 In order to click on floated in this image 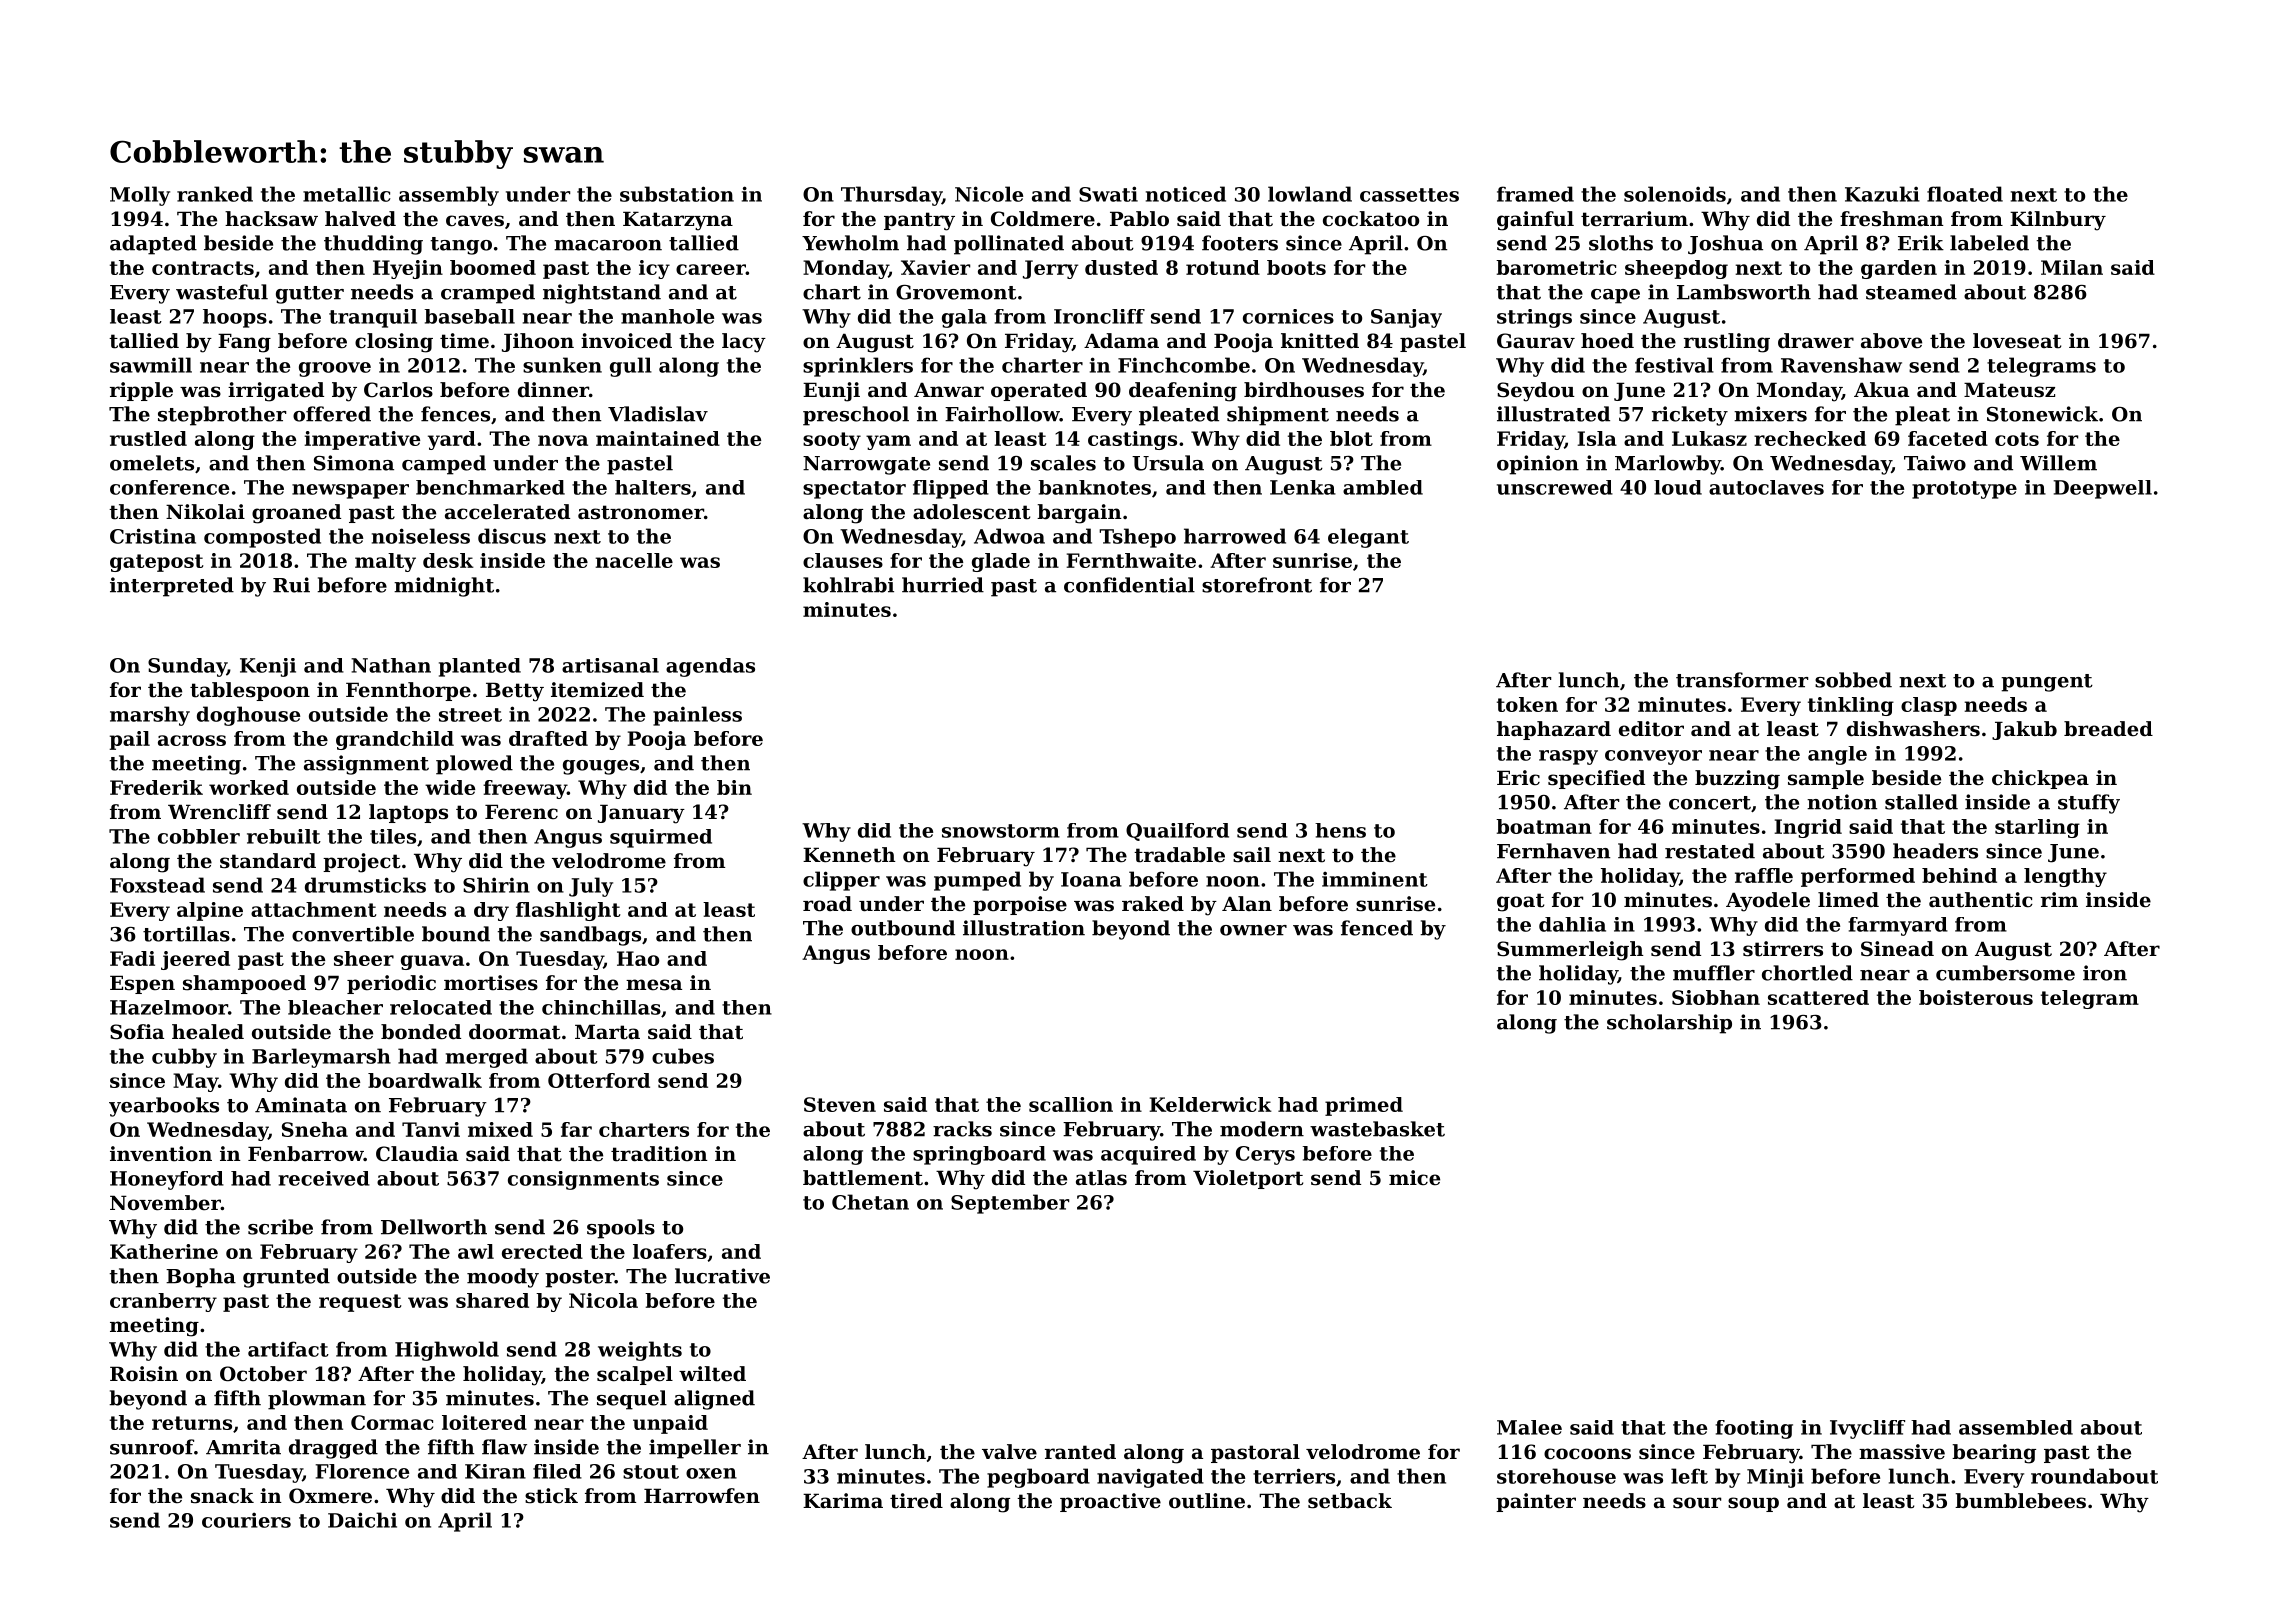, I will do `click(1965, 194)`.
